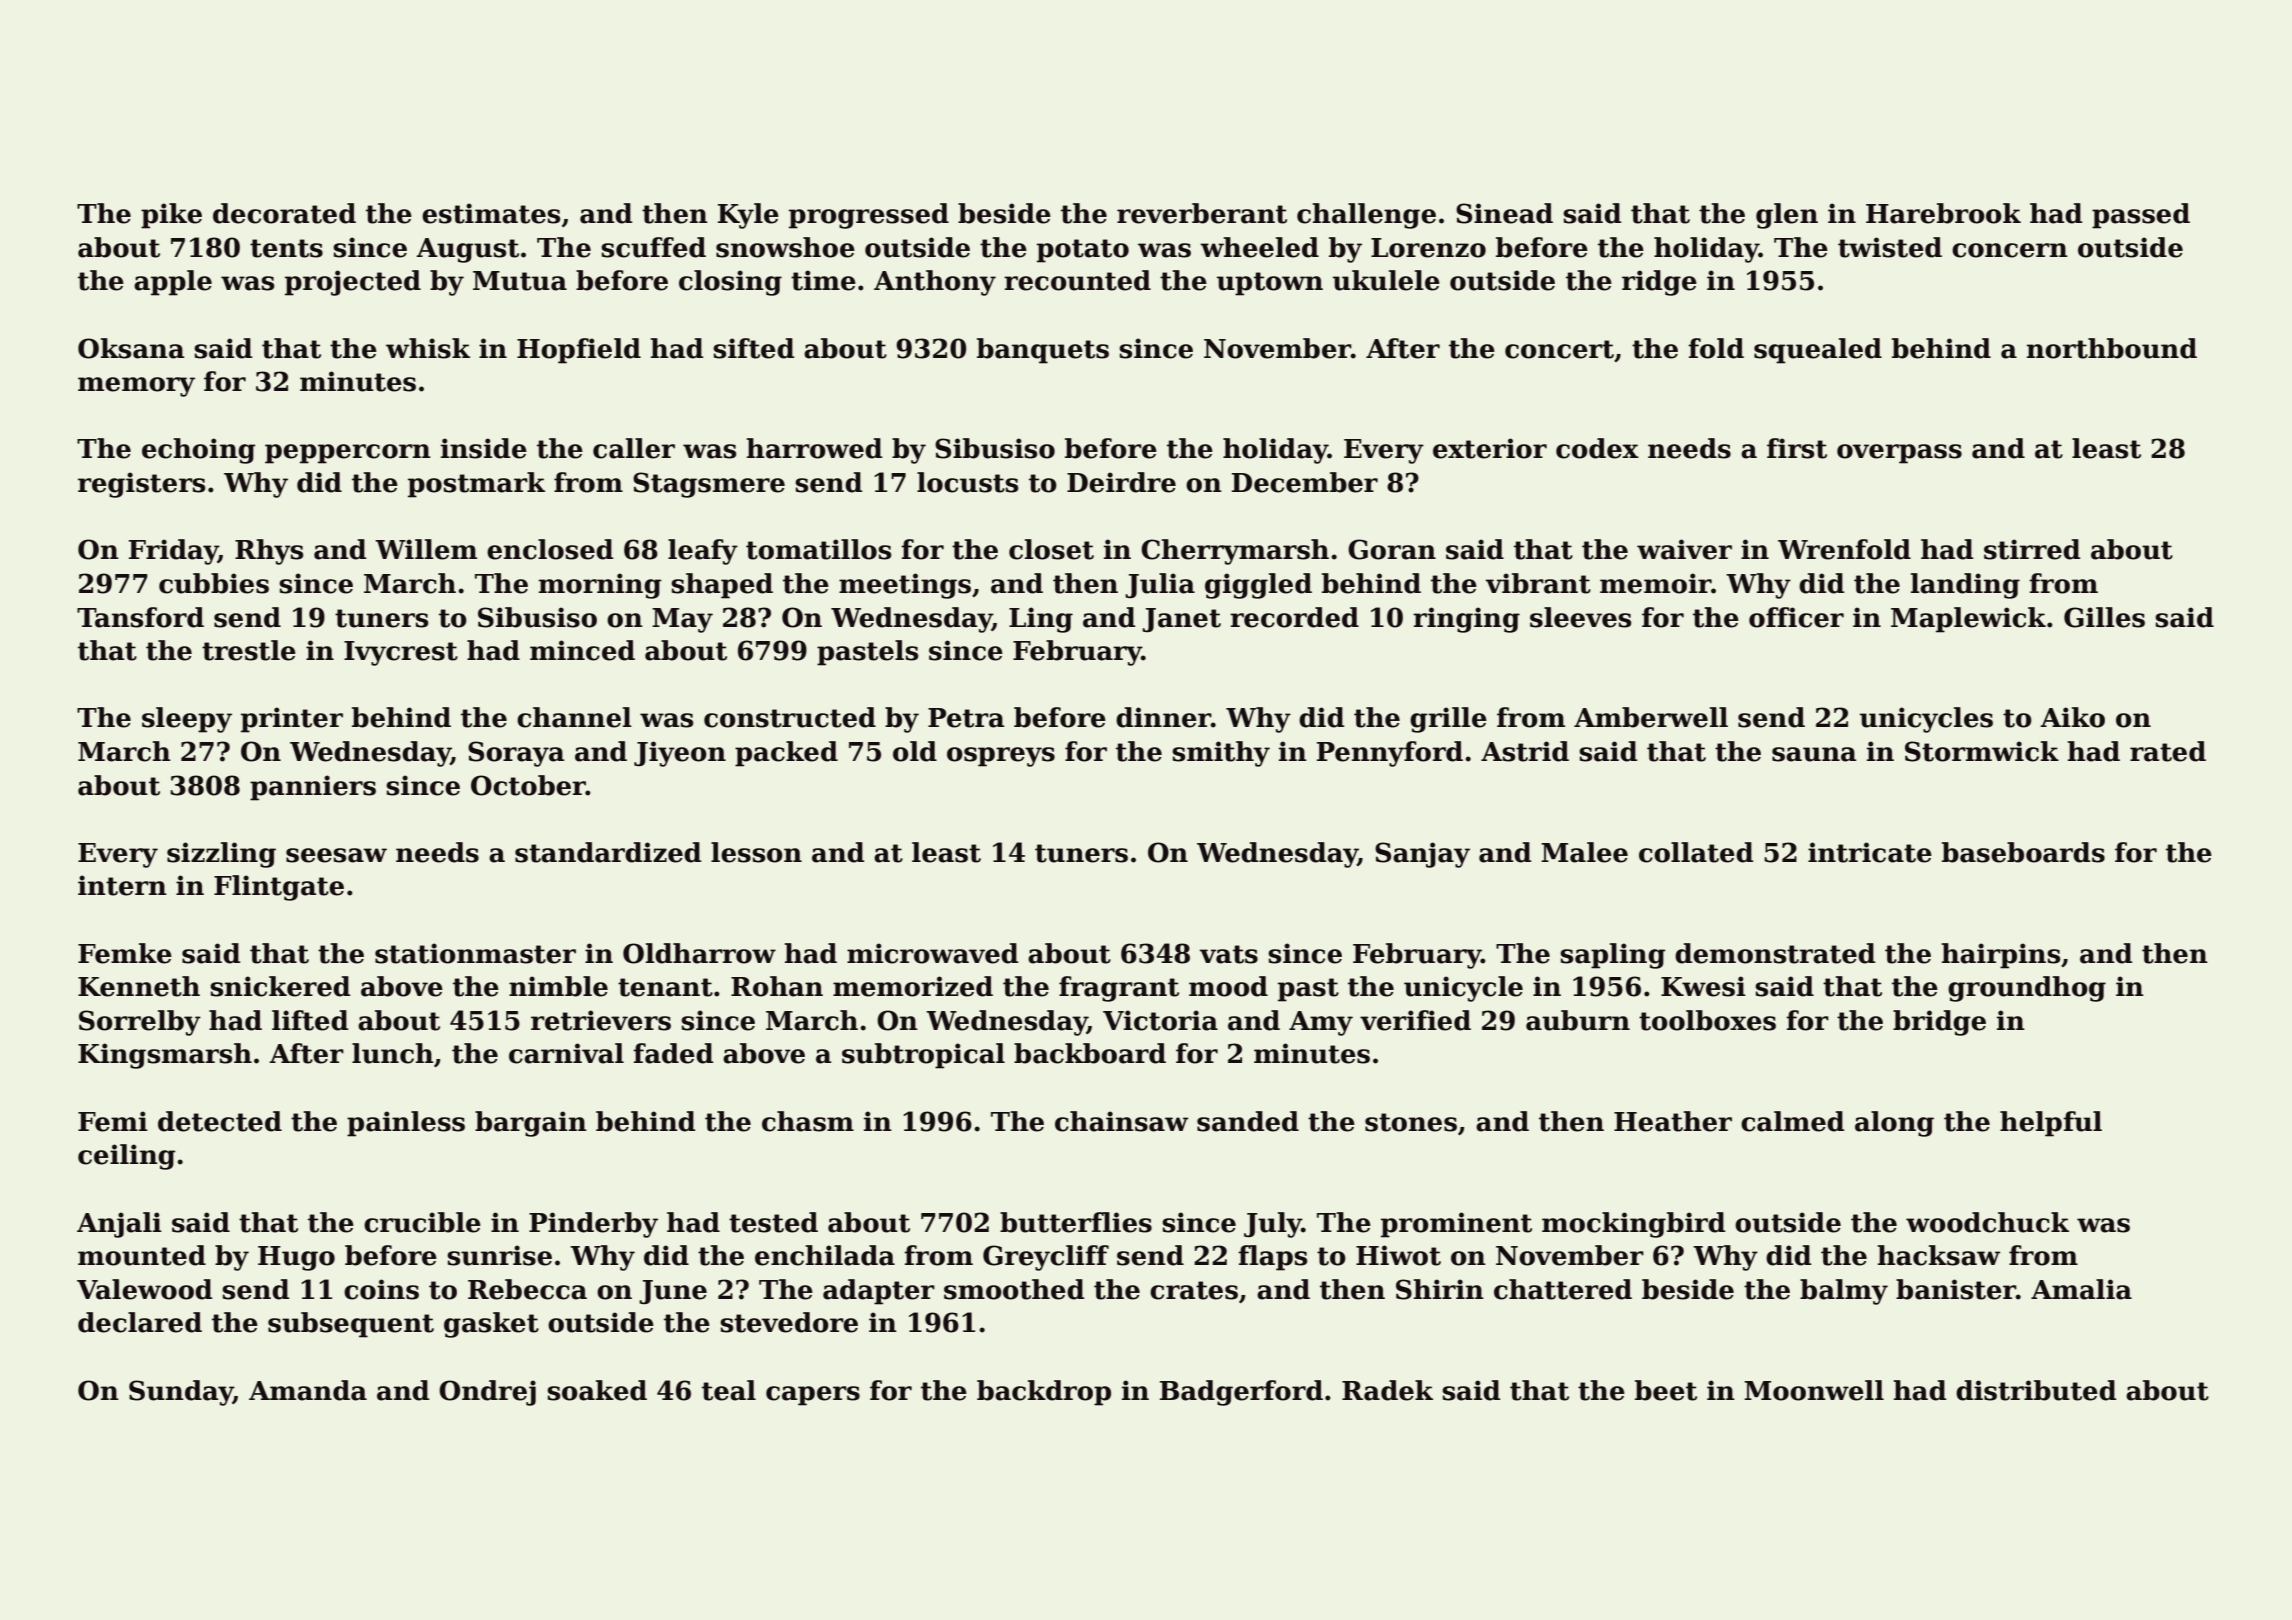 The width and height of the image is (2292, 1620). Describe the element at coordinates (608, 852) in the image. I see `standardized` at that location.
